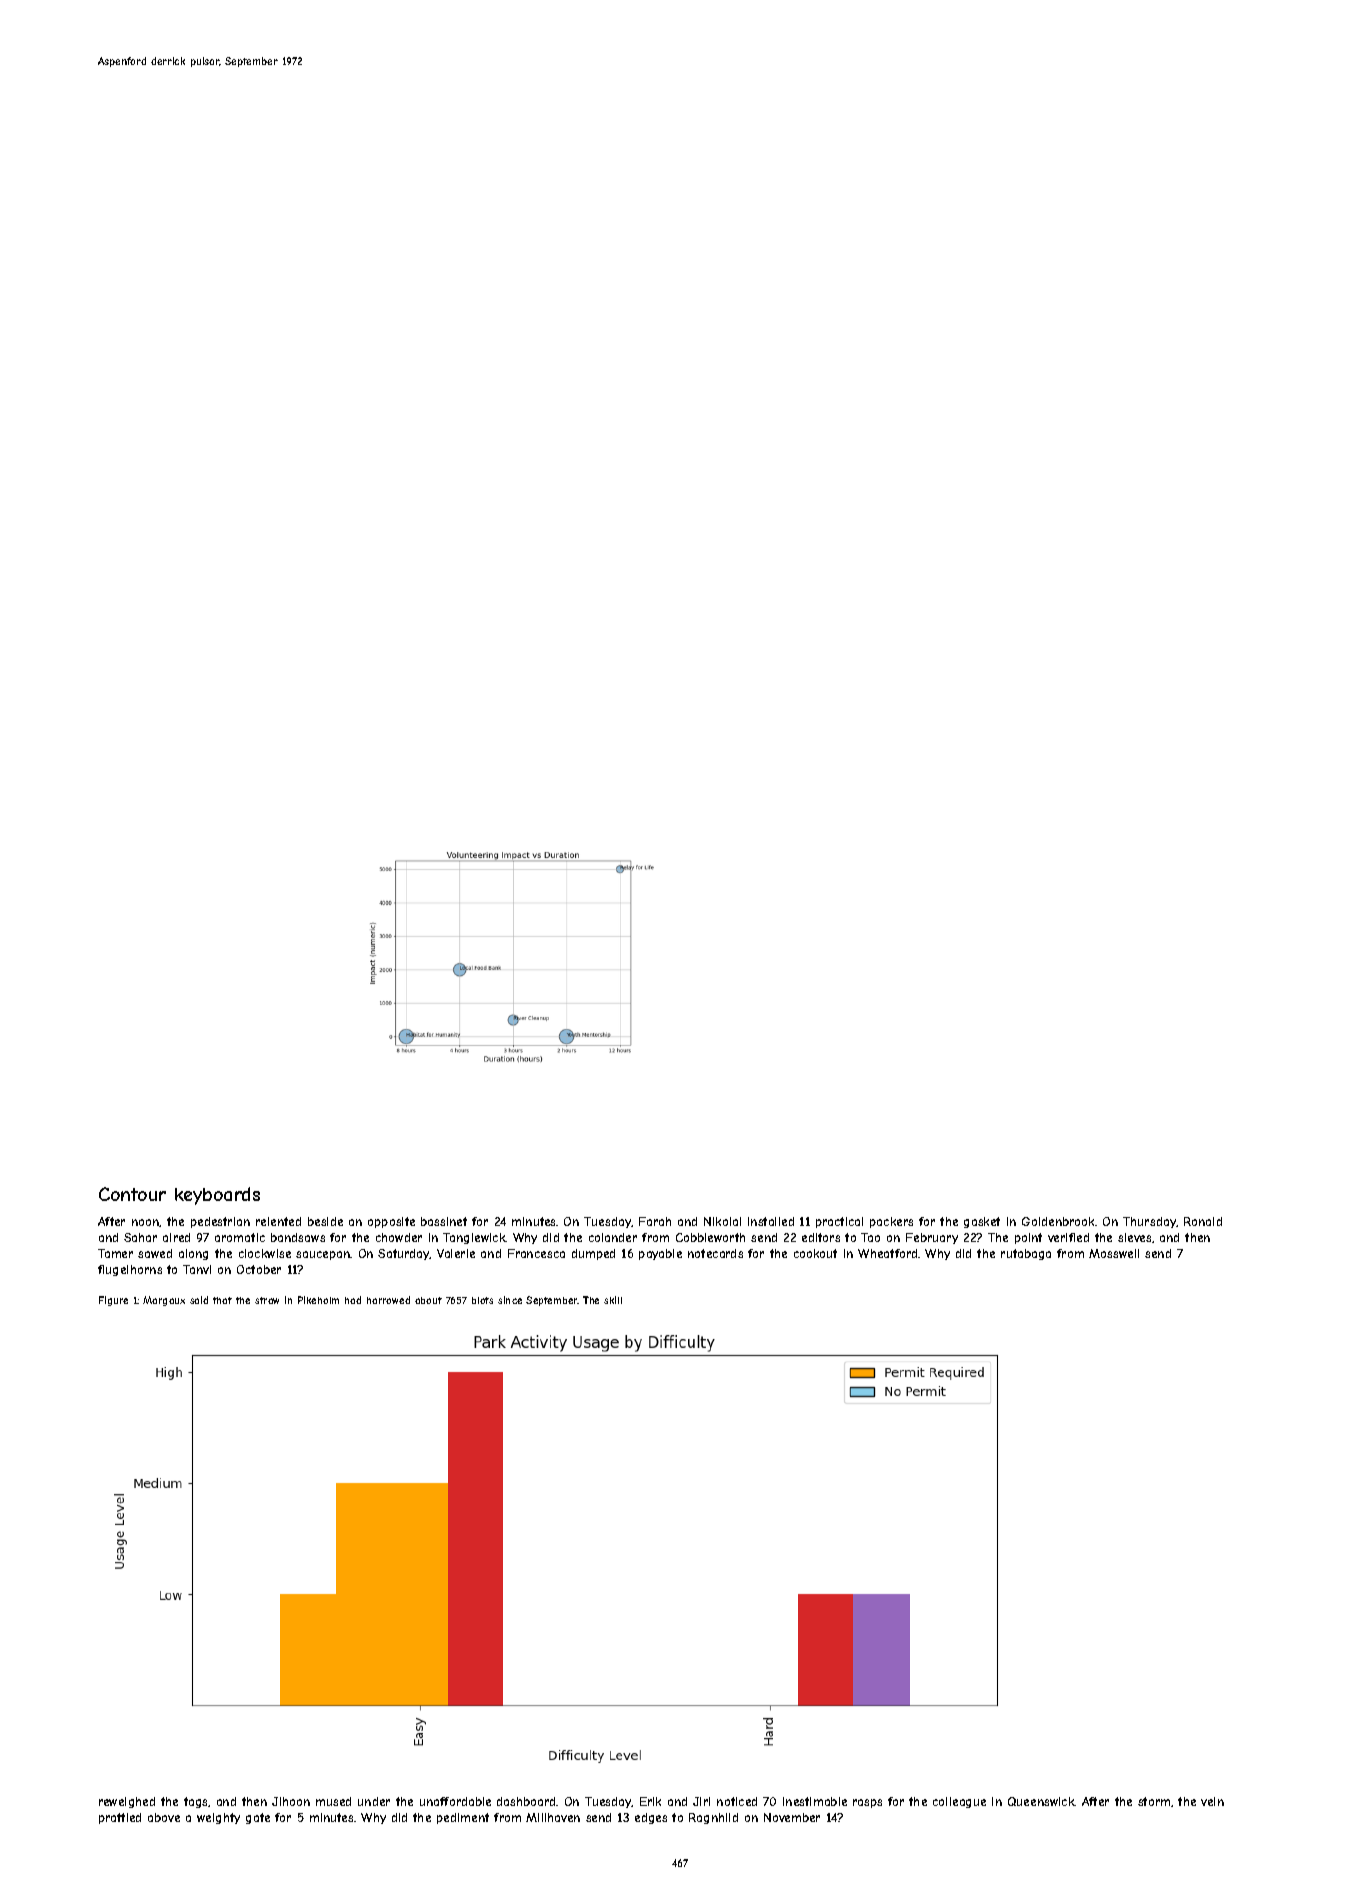  Describe the element at coordinates (1203, 1221) in the screenshot. I see `Ronald` at that location.
